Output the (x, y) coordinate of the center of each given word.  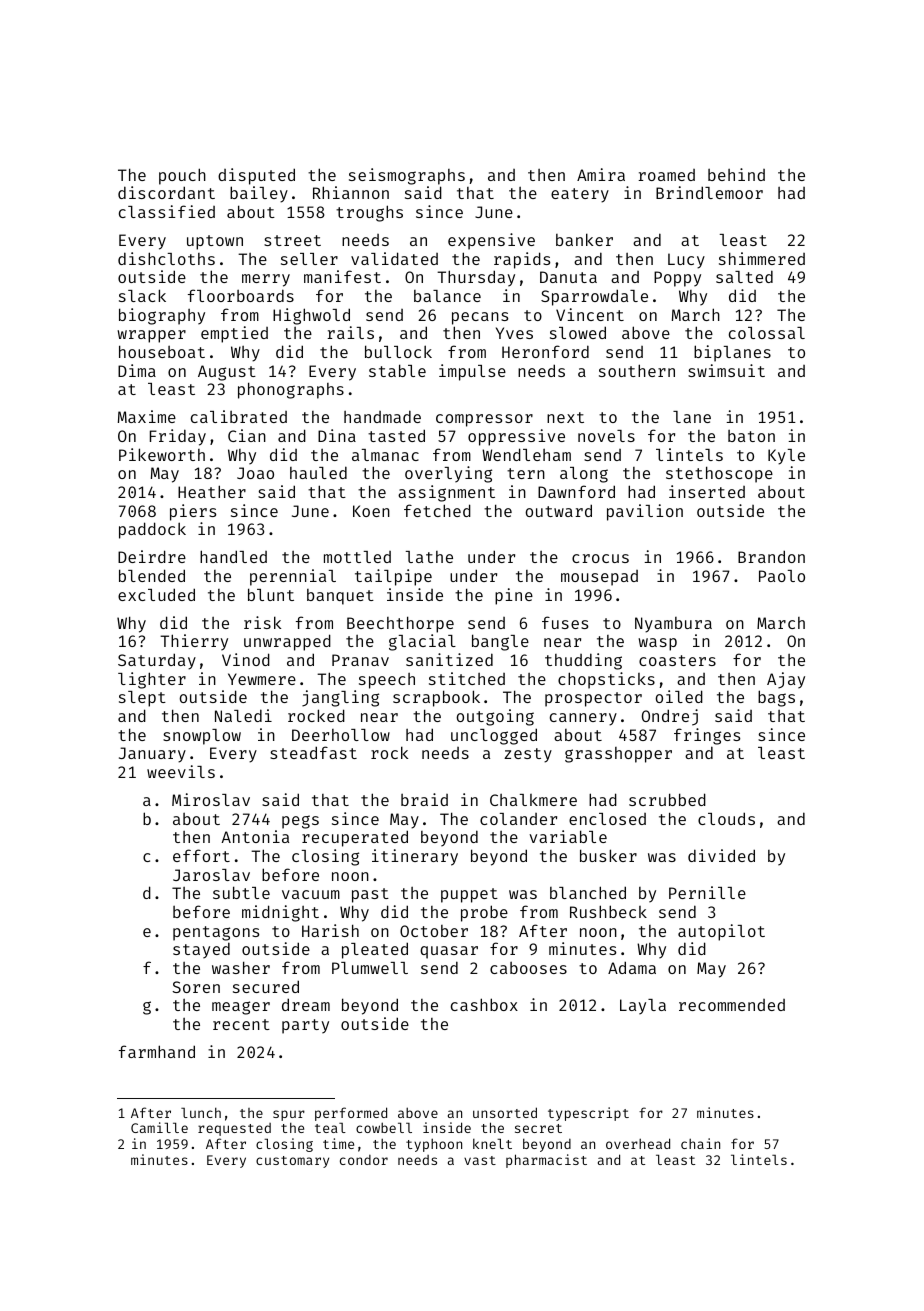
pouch (182, 176)
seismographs (407, 176)
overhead (638, 1143)
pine (514, 596)
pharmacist (546, 1161)
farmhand (157, 1051)
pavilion (645, 512)
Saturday (157, 661)
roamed (666, 175)
